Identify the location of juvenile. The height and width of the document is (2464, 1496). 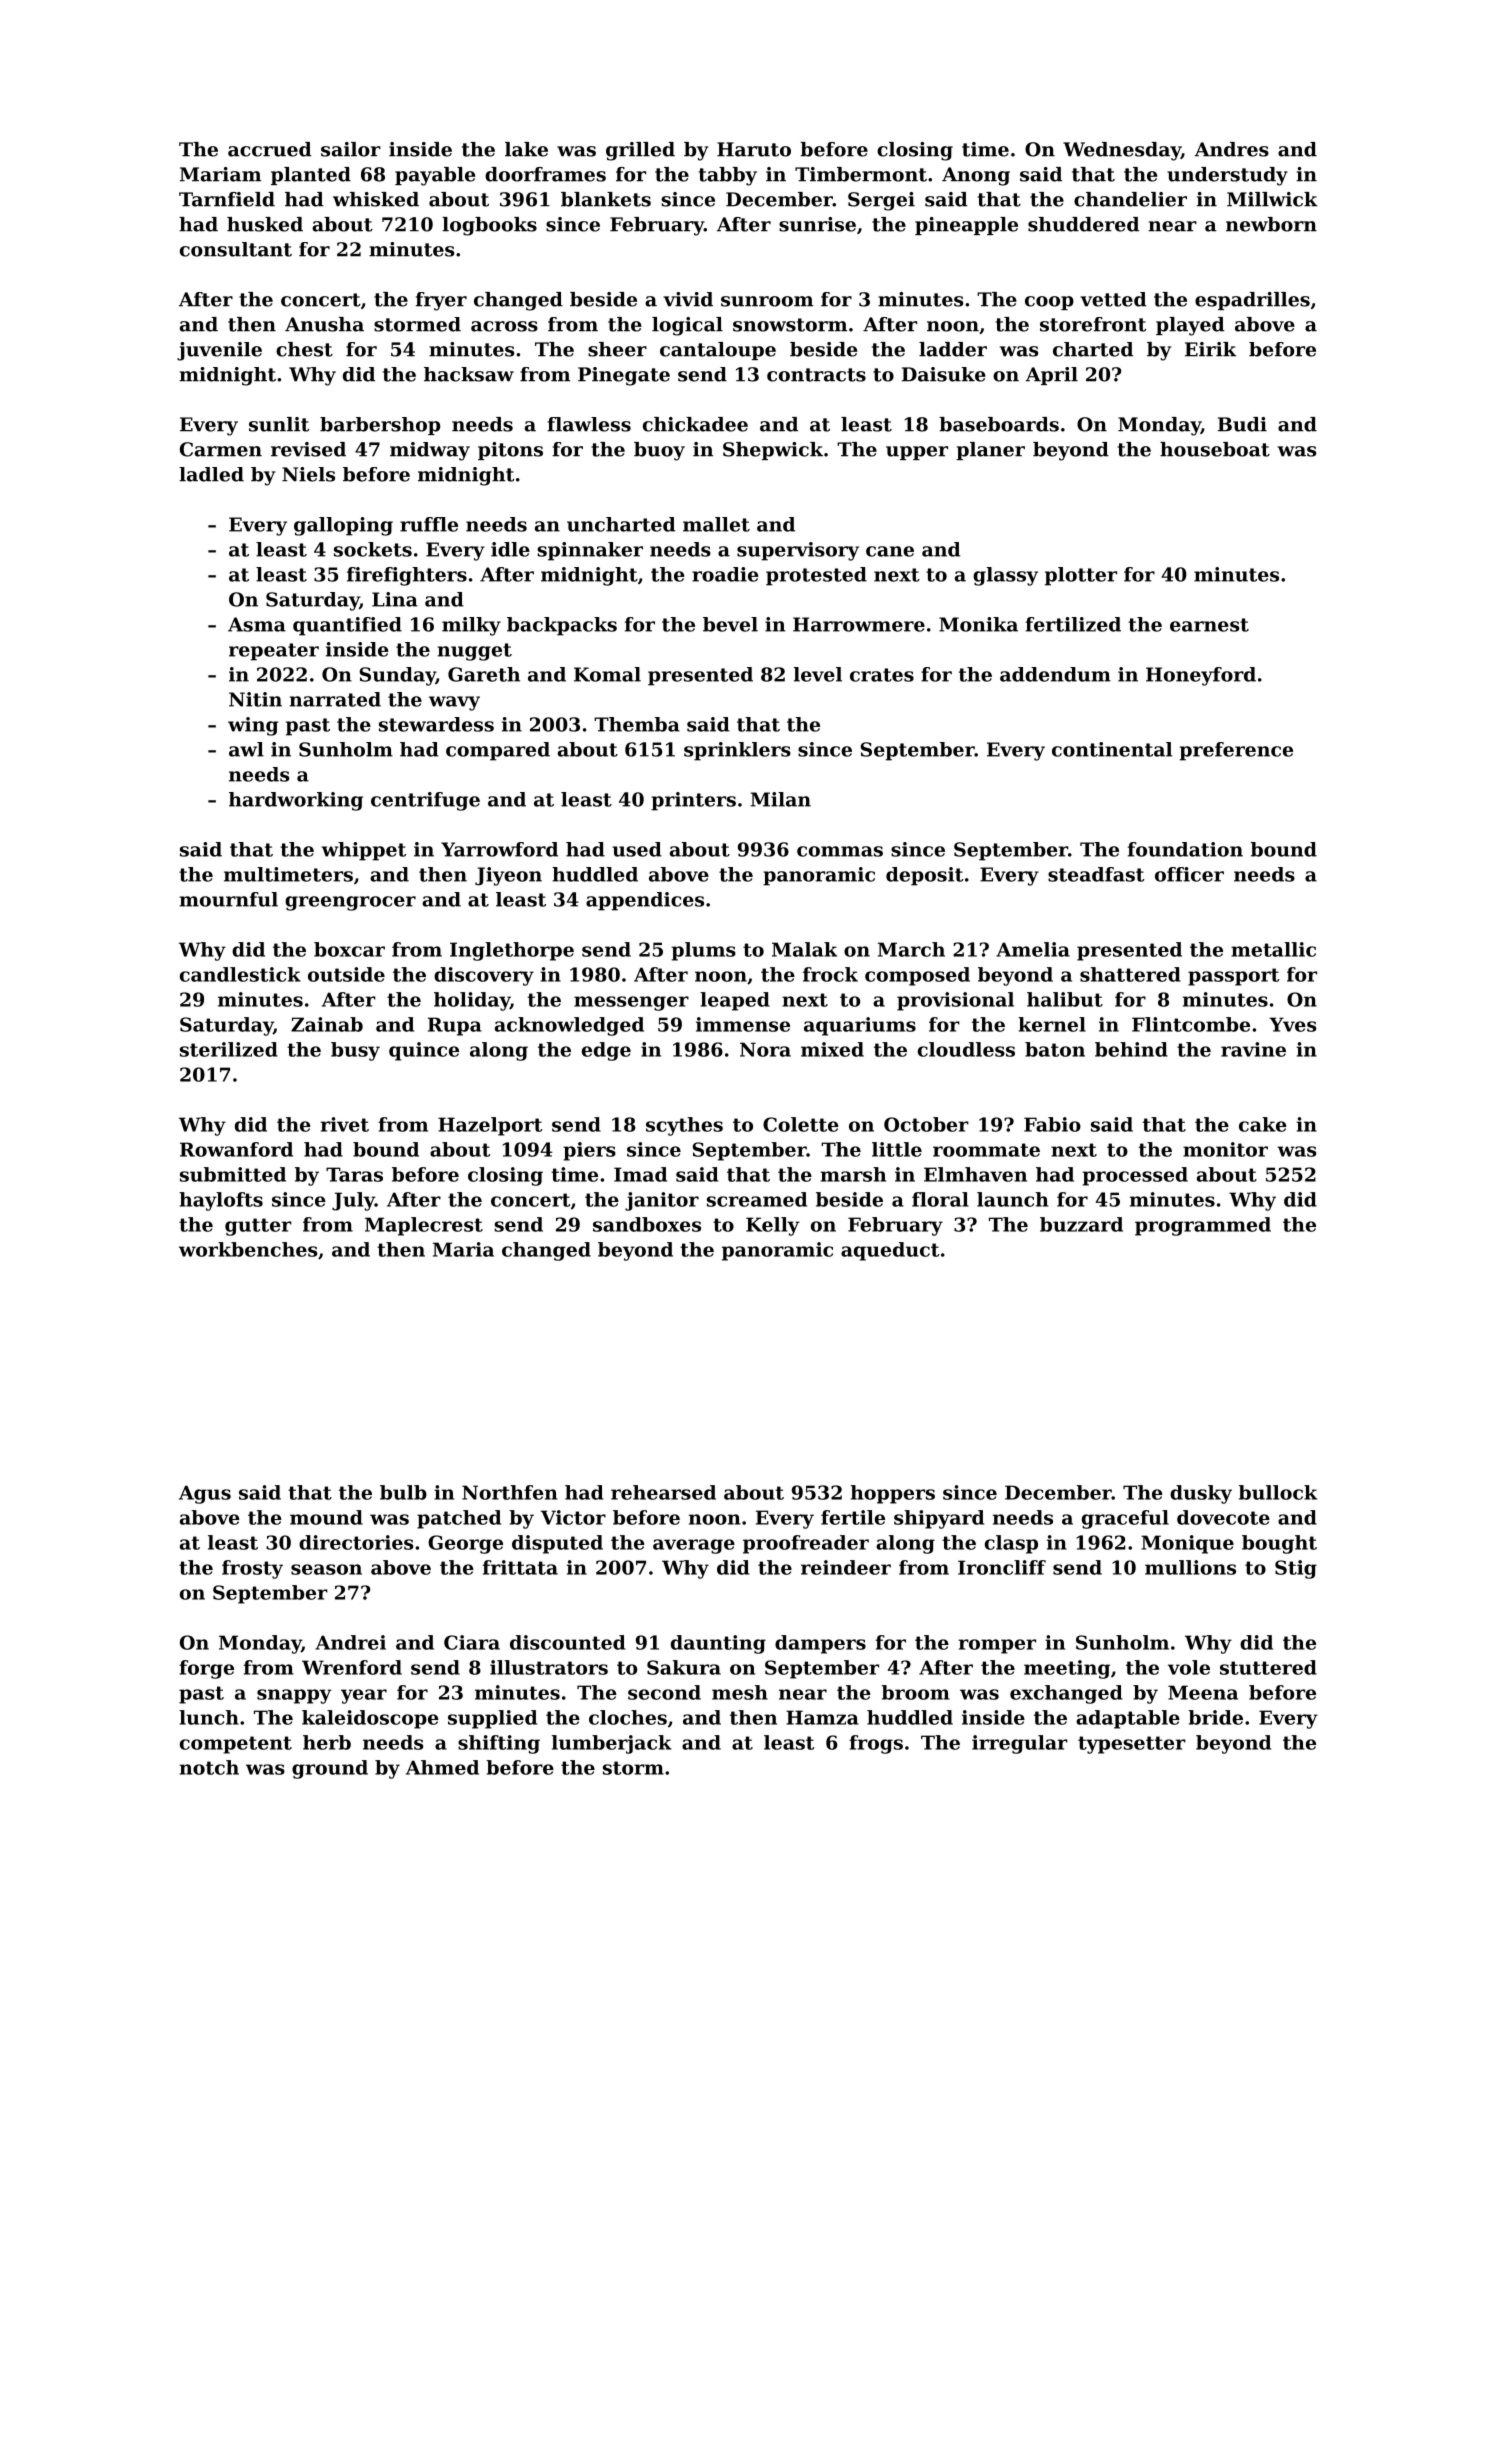
(219, 351).
